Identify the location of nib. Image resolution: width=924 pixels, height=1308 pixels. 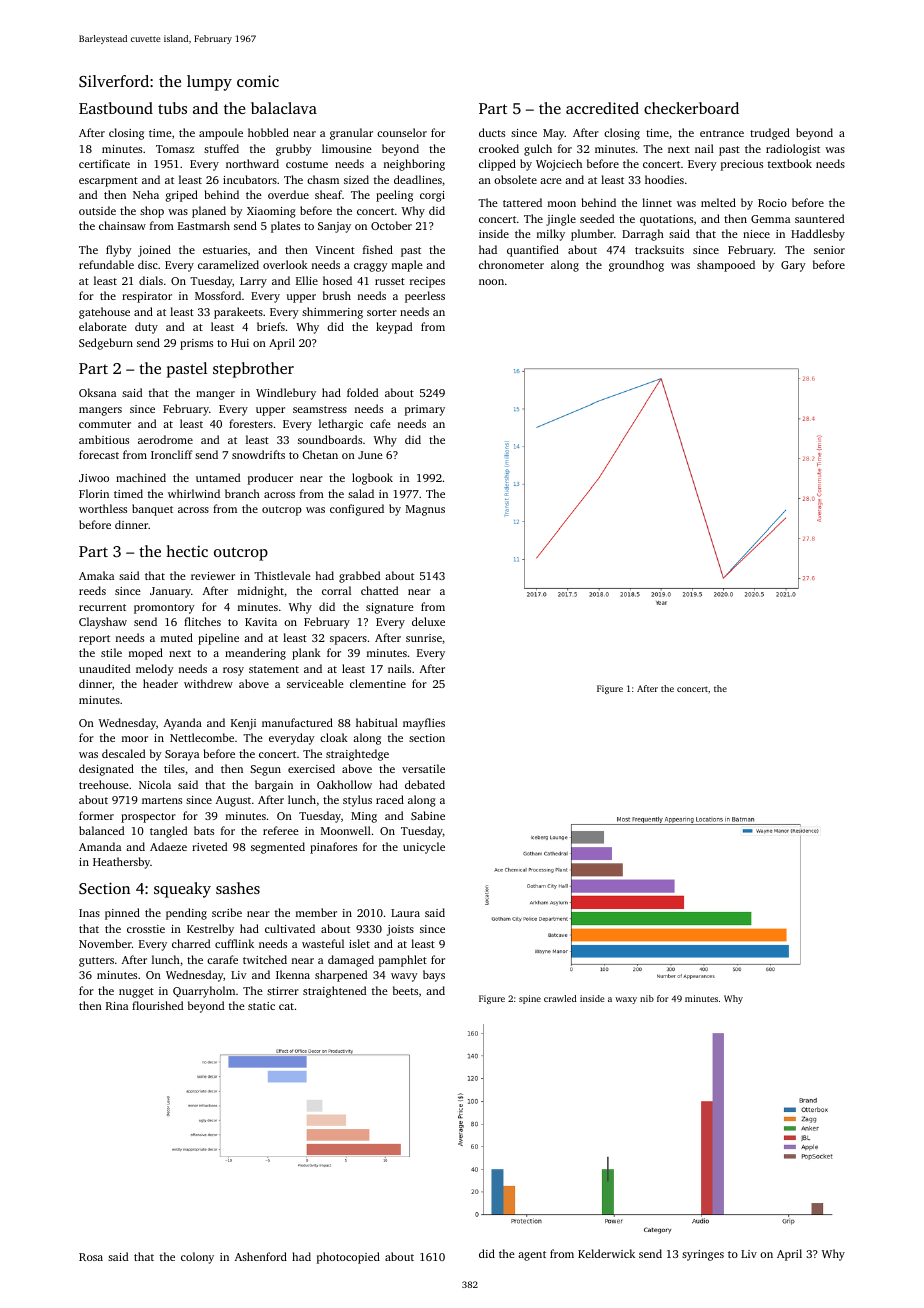
(647, 998).
